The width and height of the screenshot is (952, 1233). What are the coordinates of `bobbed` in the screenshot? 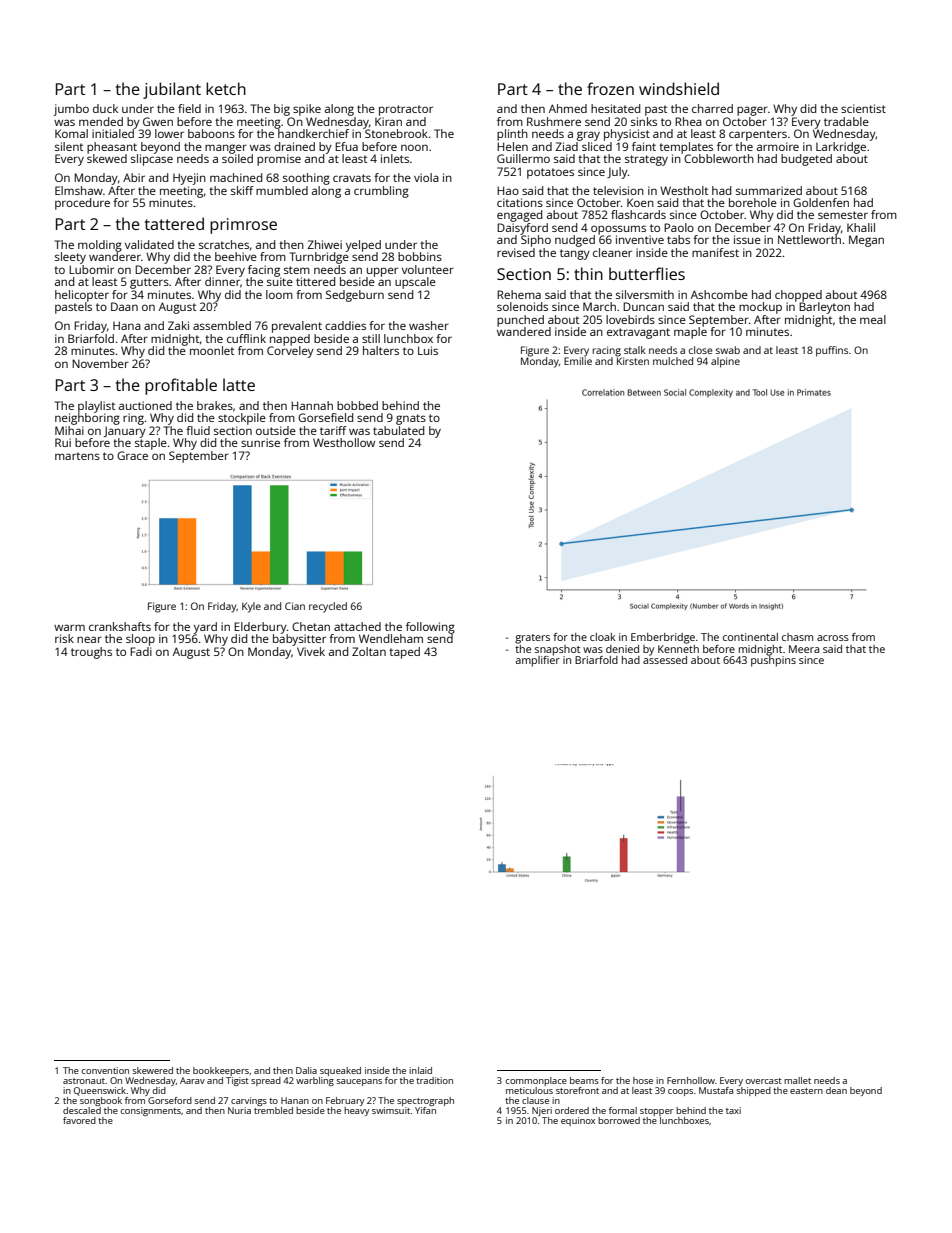 It's located at (357, 405).
